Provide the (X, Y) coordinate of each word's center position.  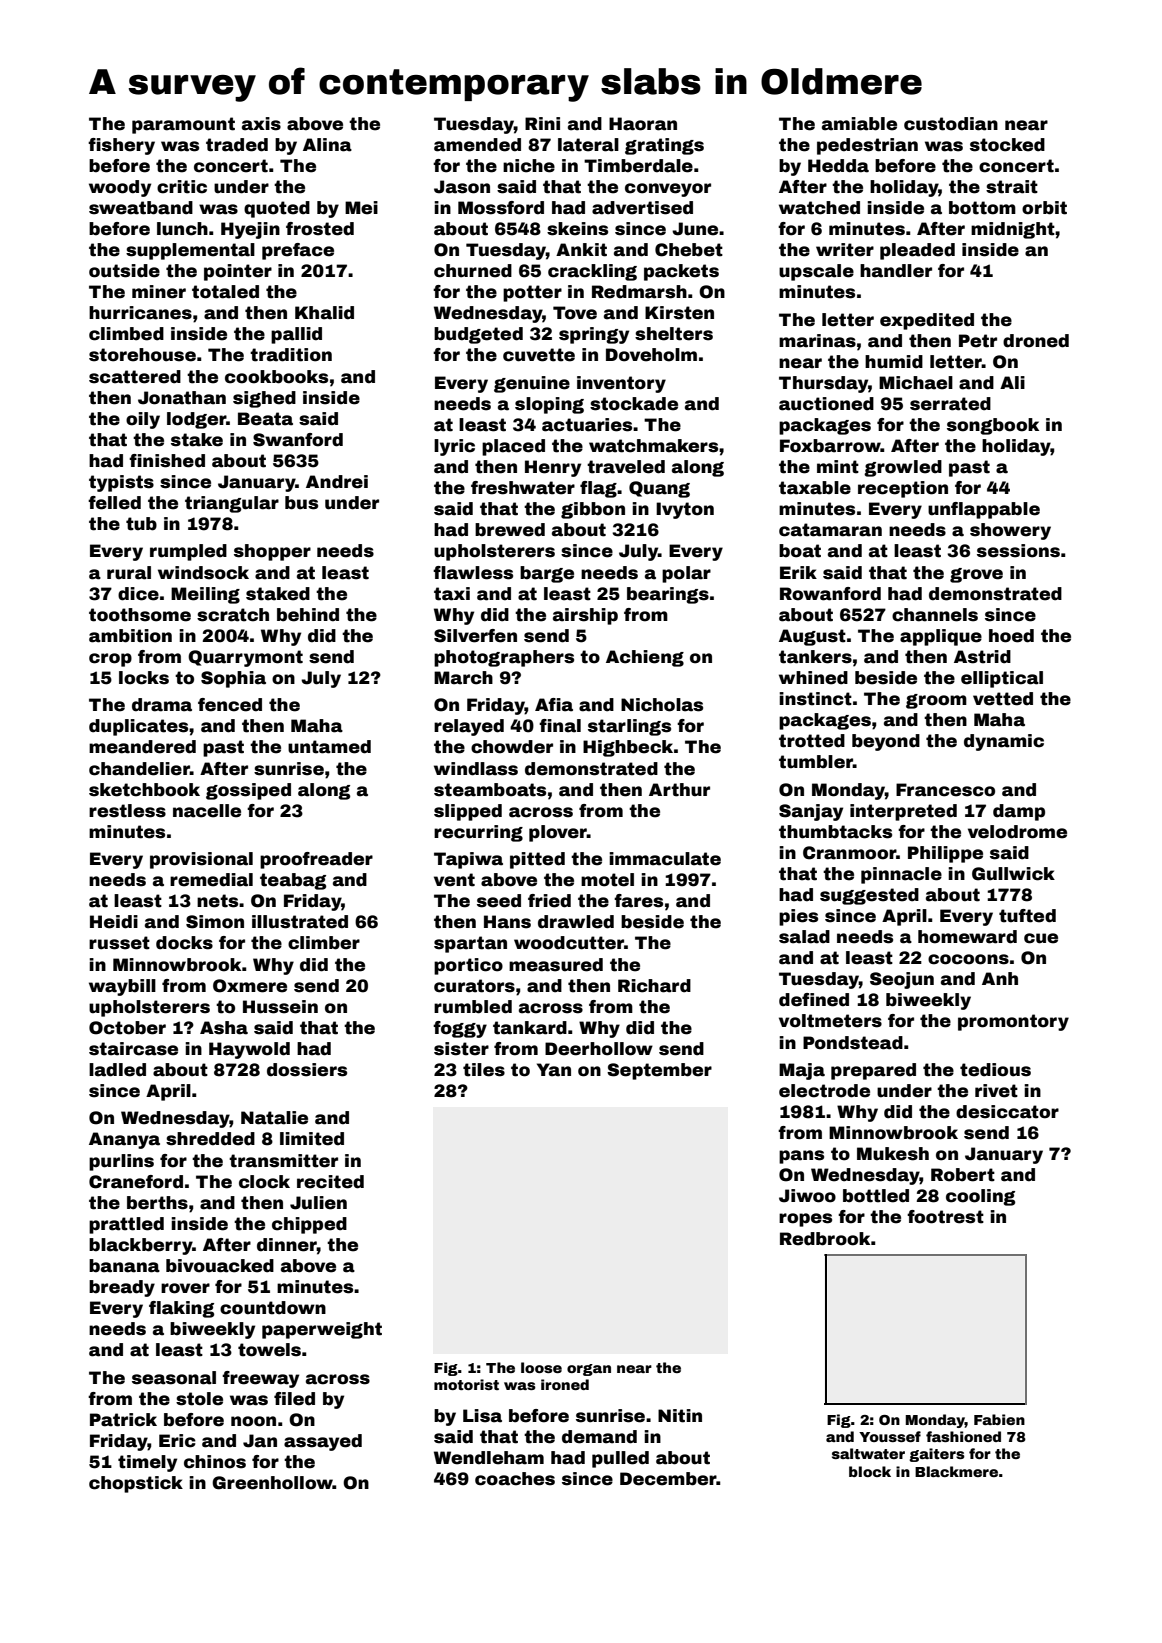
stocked (1007, 145)
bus (301, 503)
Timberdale (638, 166)
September (659, 1071)
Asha (224, 1028)
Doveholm (651, 355)
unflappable (984, 510)
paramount (183, 125)
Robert (963, 1175)
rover (185, 1288)
